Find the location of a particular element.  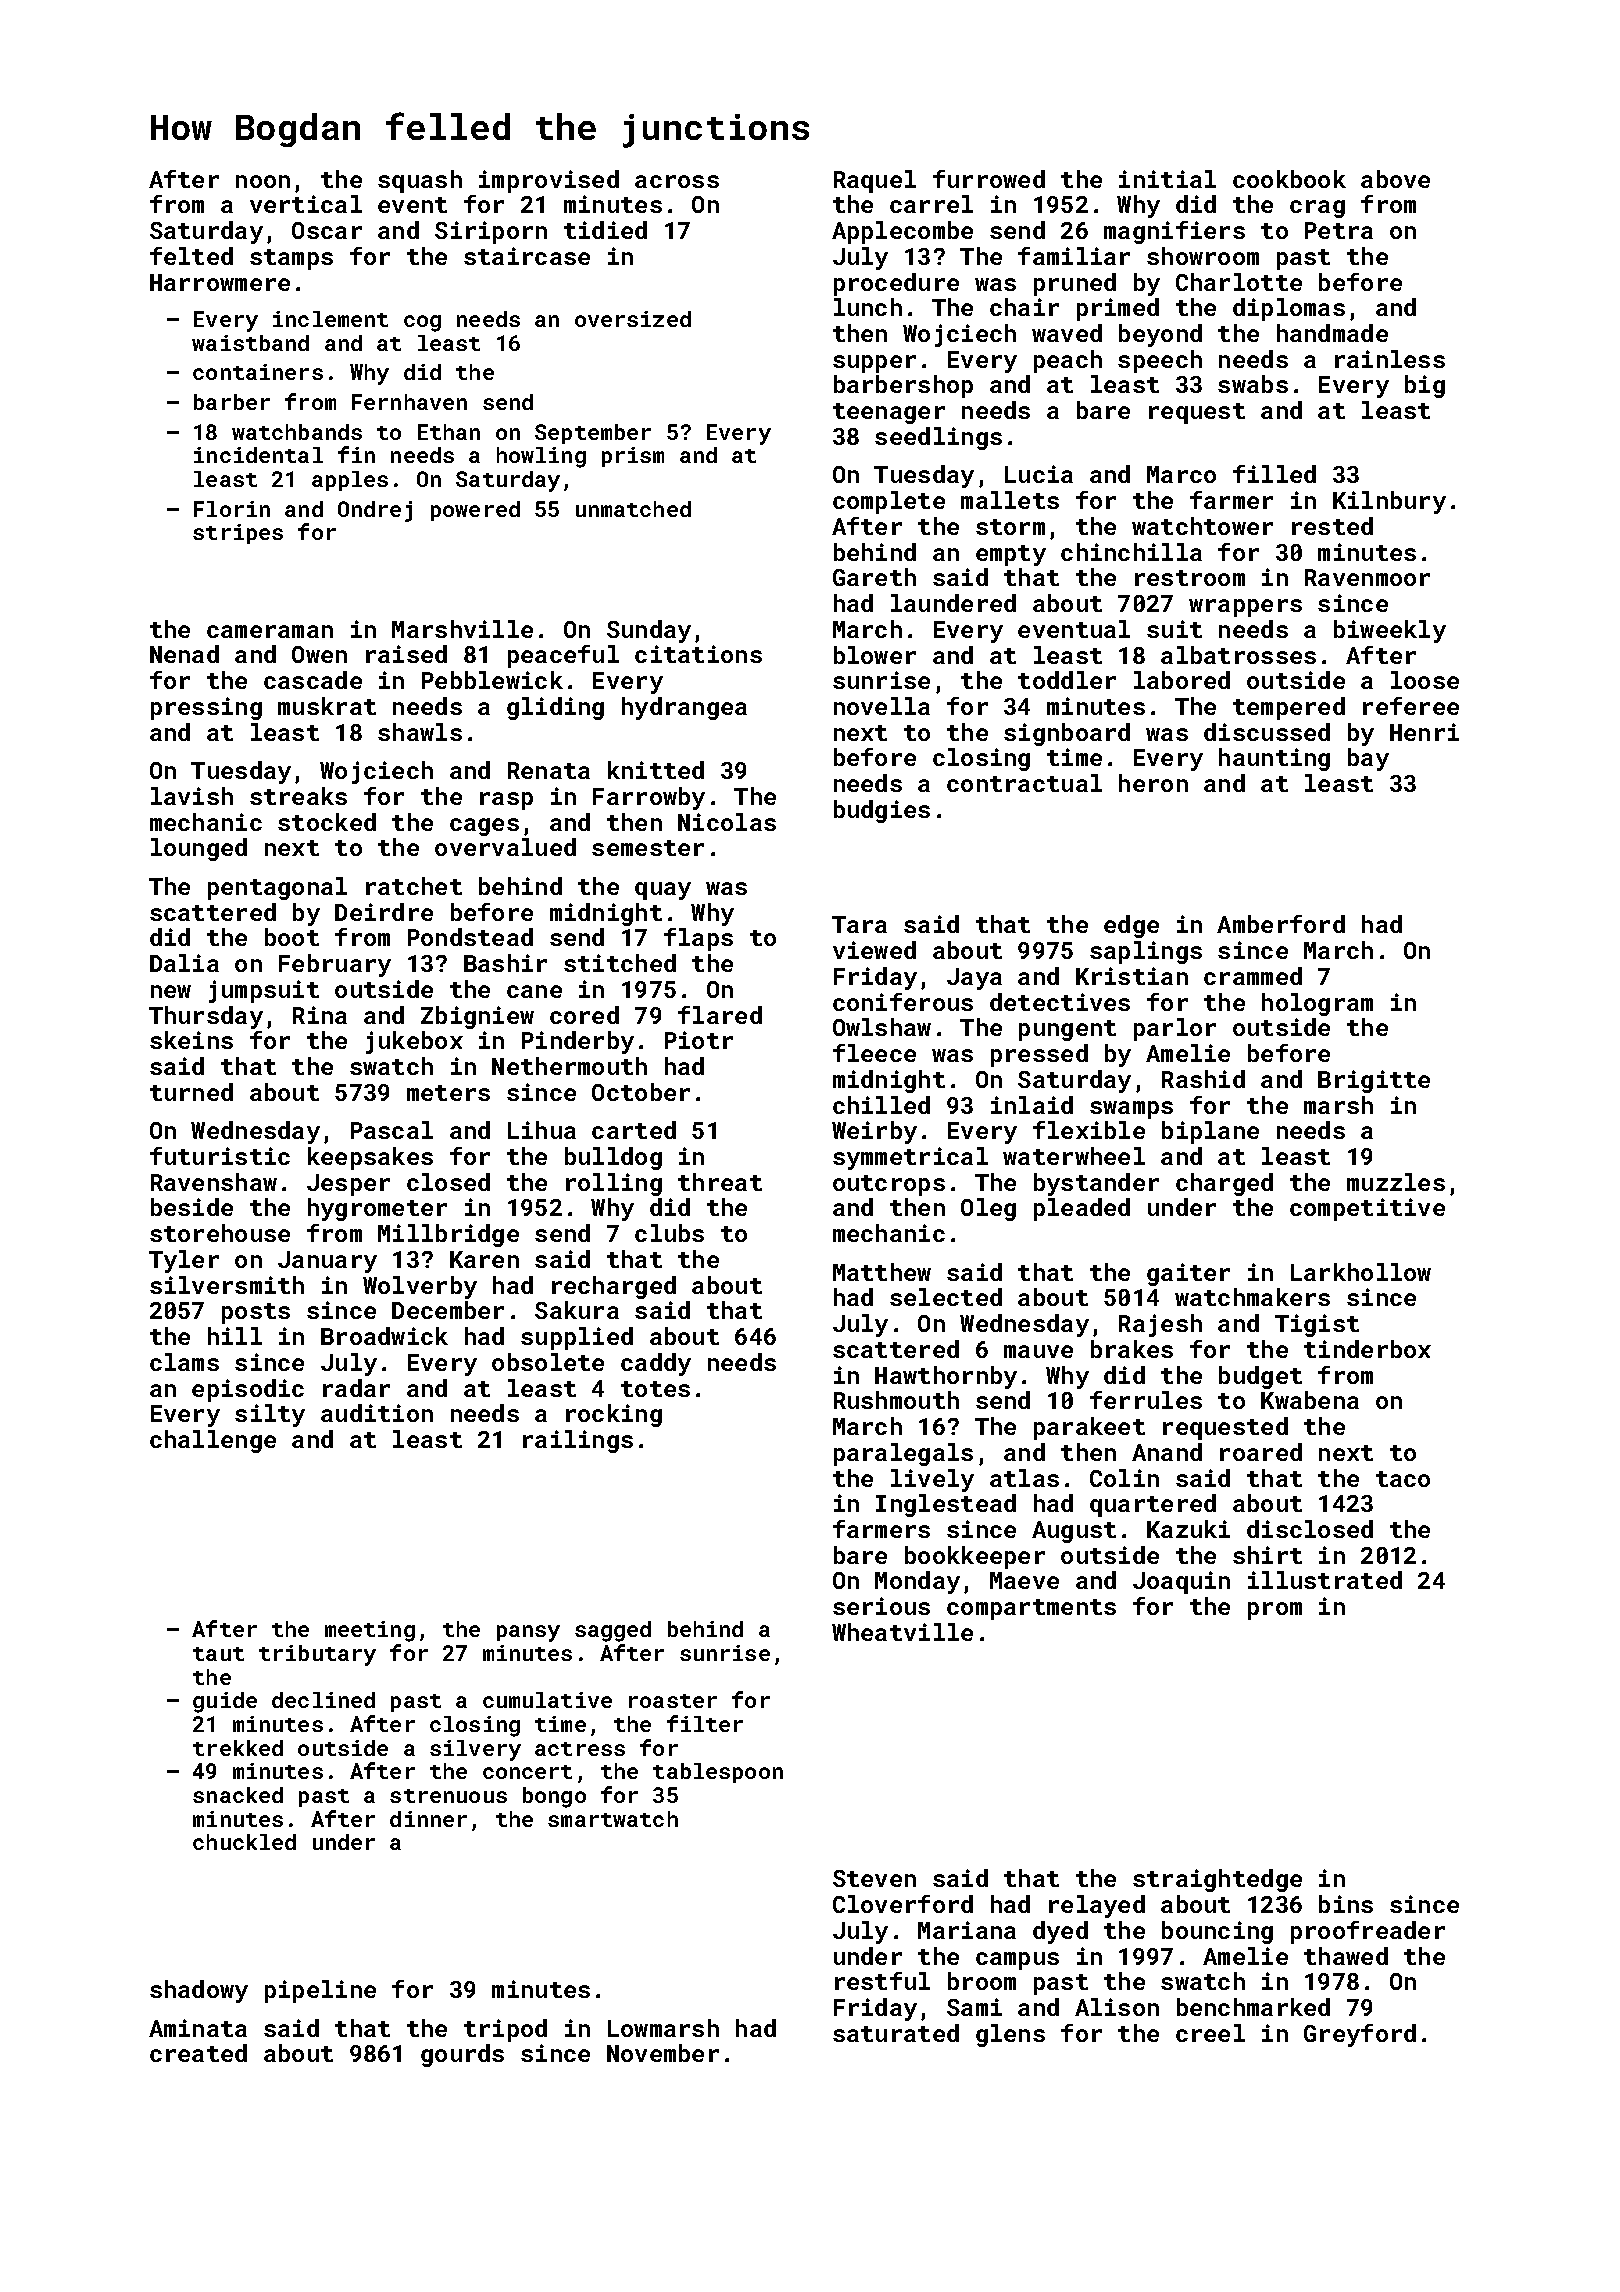

meeting is located at coordinates (370, 1631).
